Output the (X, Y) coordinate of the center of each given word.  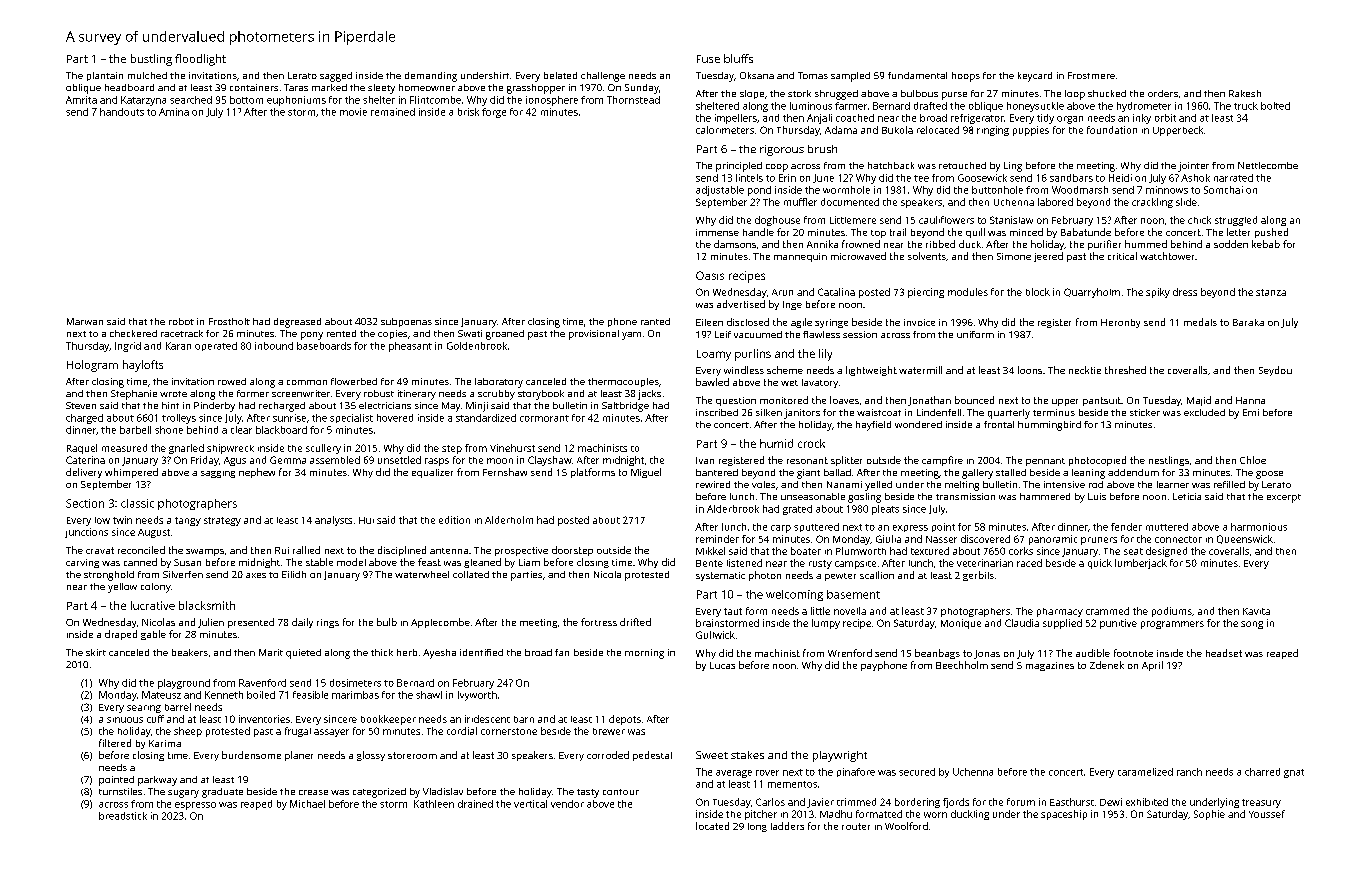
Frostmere (1091, 75)
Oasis (710, 275)
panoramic (1053, 540)
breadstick (123, 816)
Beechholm (962, 665)
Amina (174, 112)
